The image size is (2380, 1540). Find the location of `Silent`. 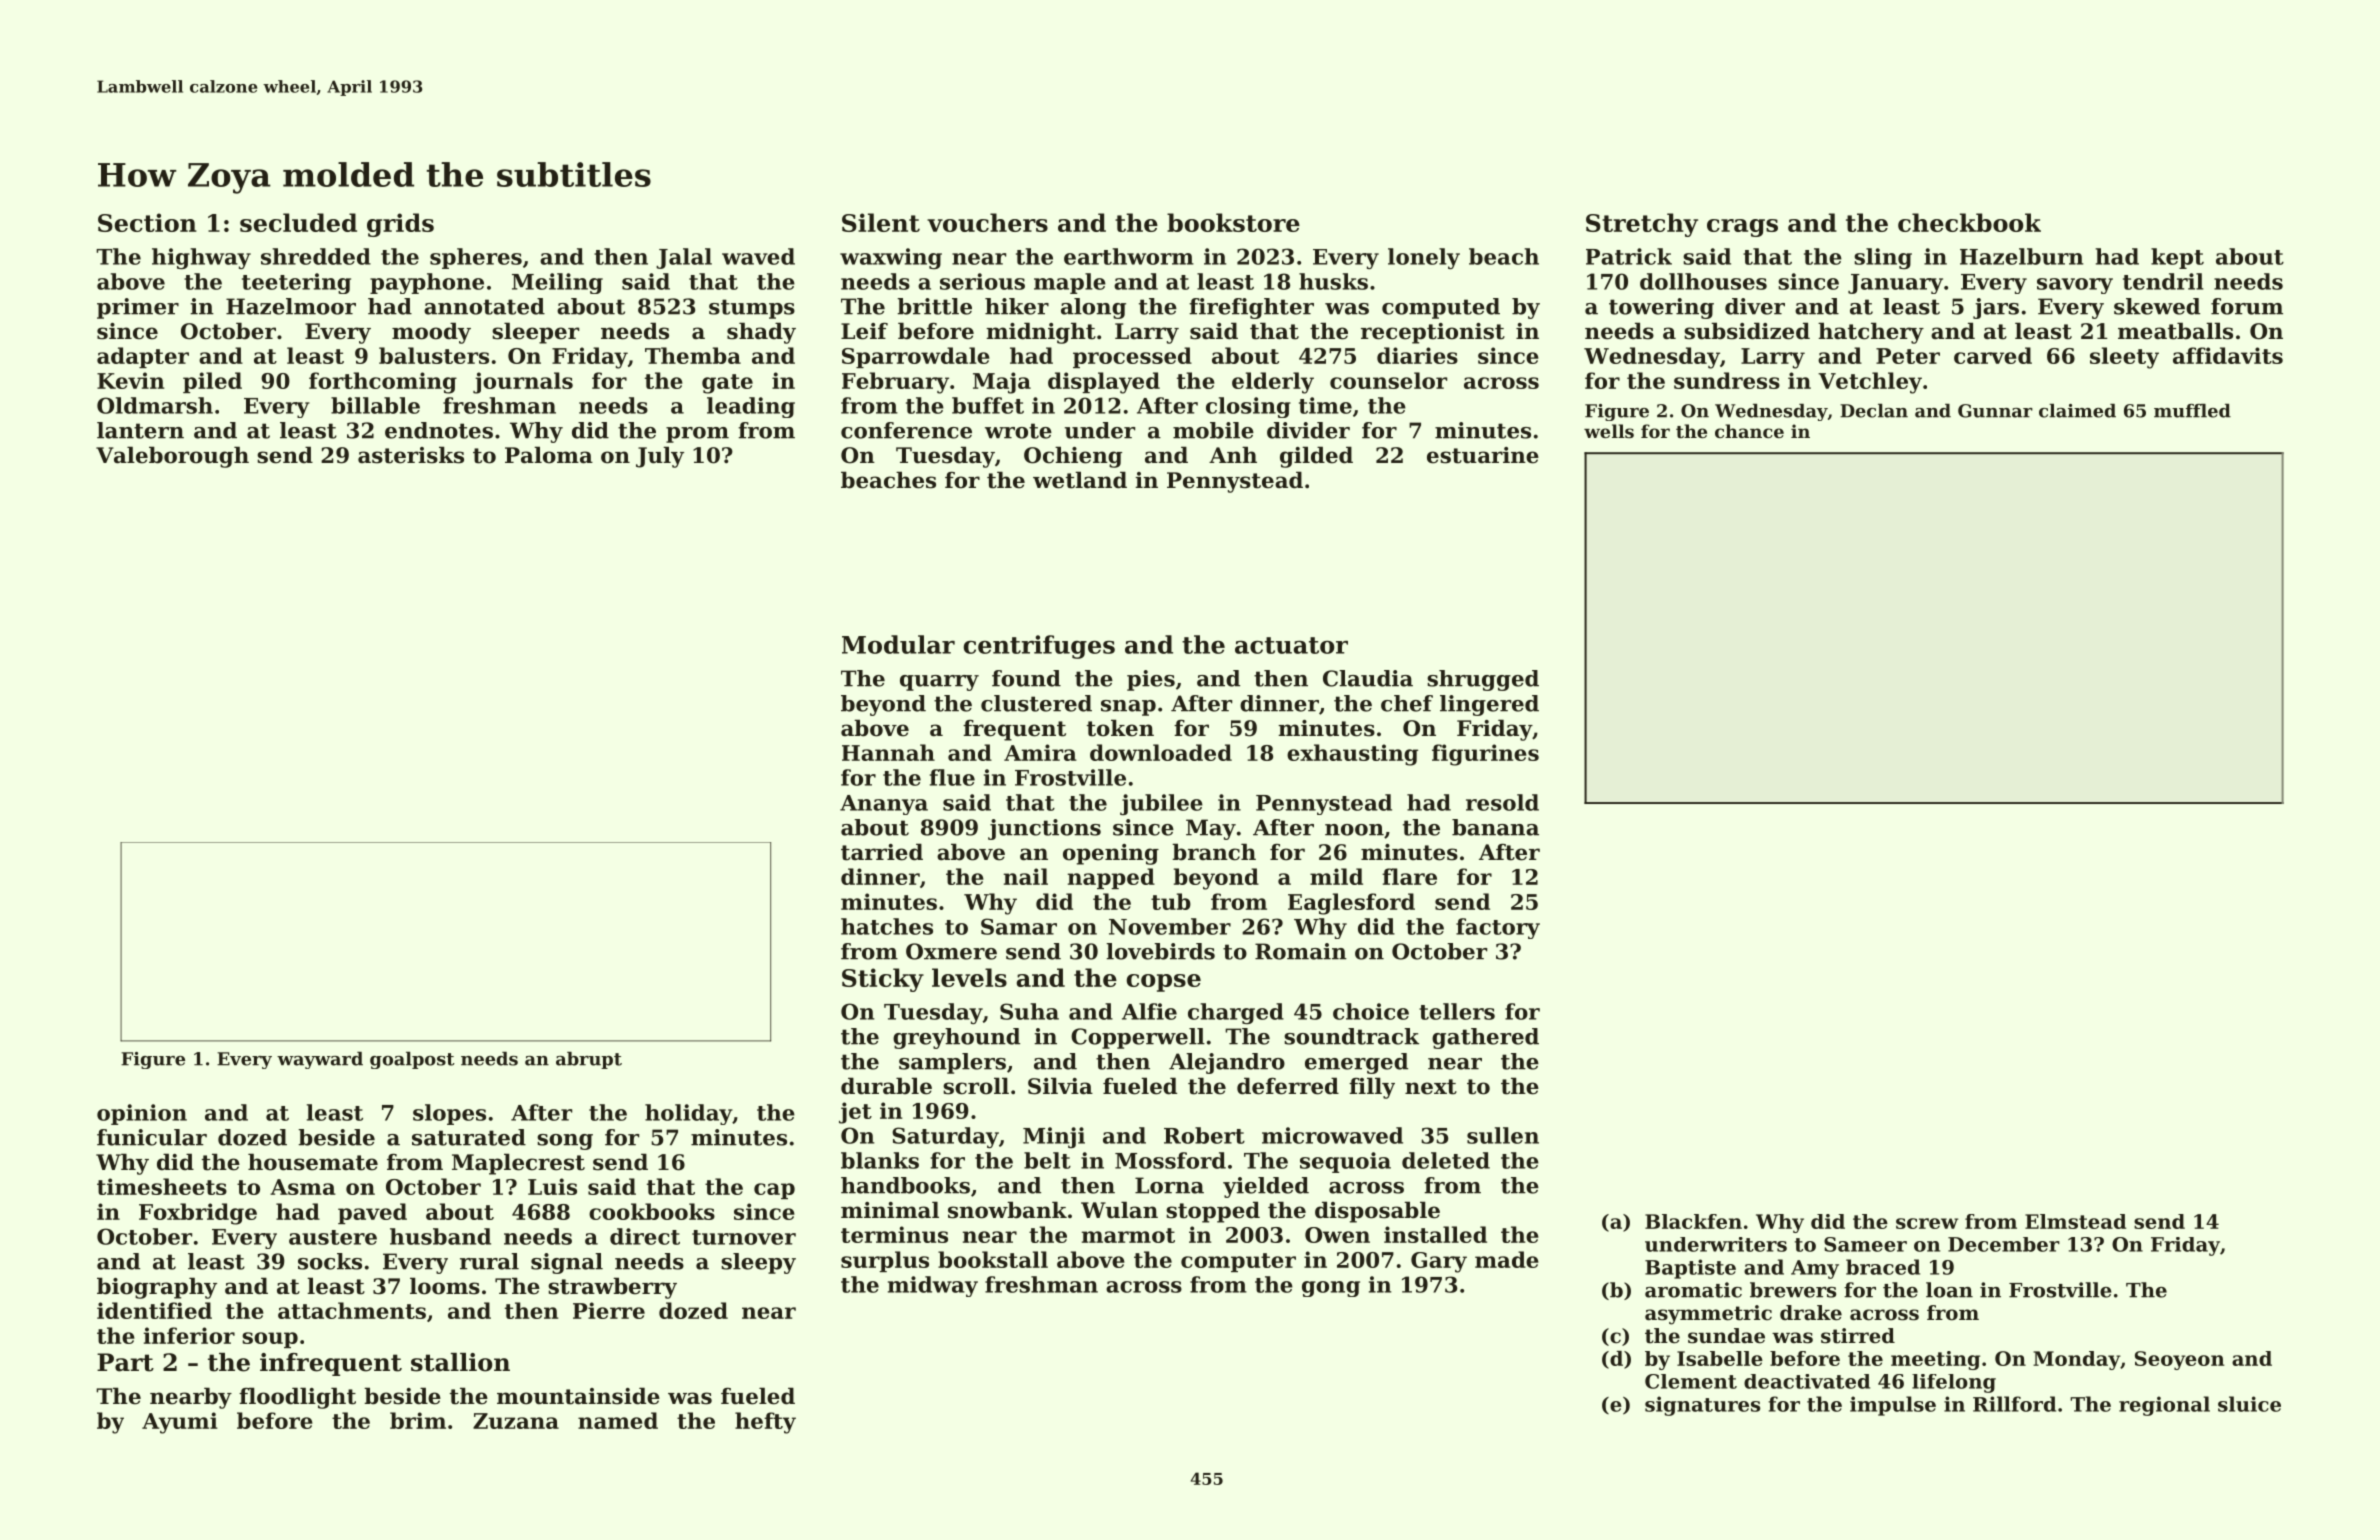

Silent is located at coordinates (881, 222).
